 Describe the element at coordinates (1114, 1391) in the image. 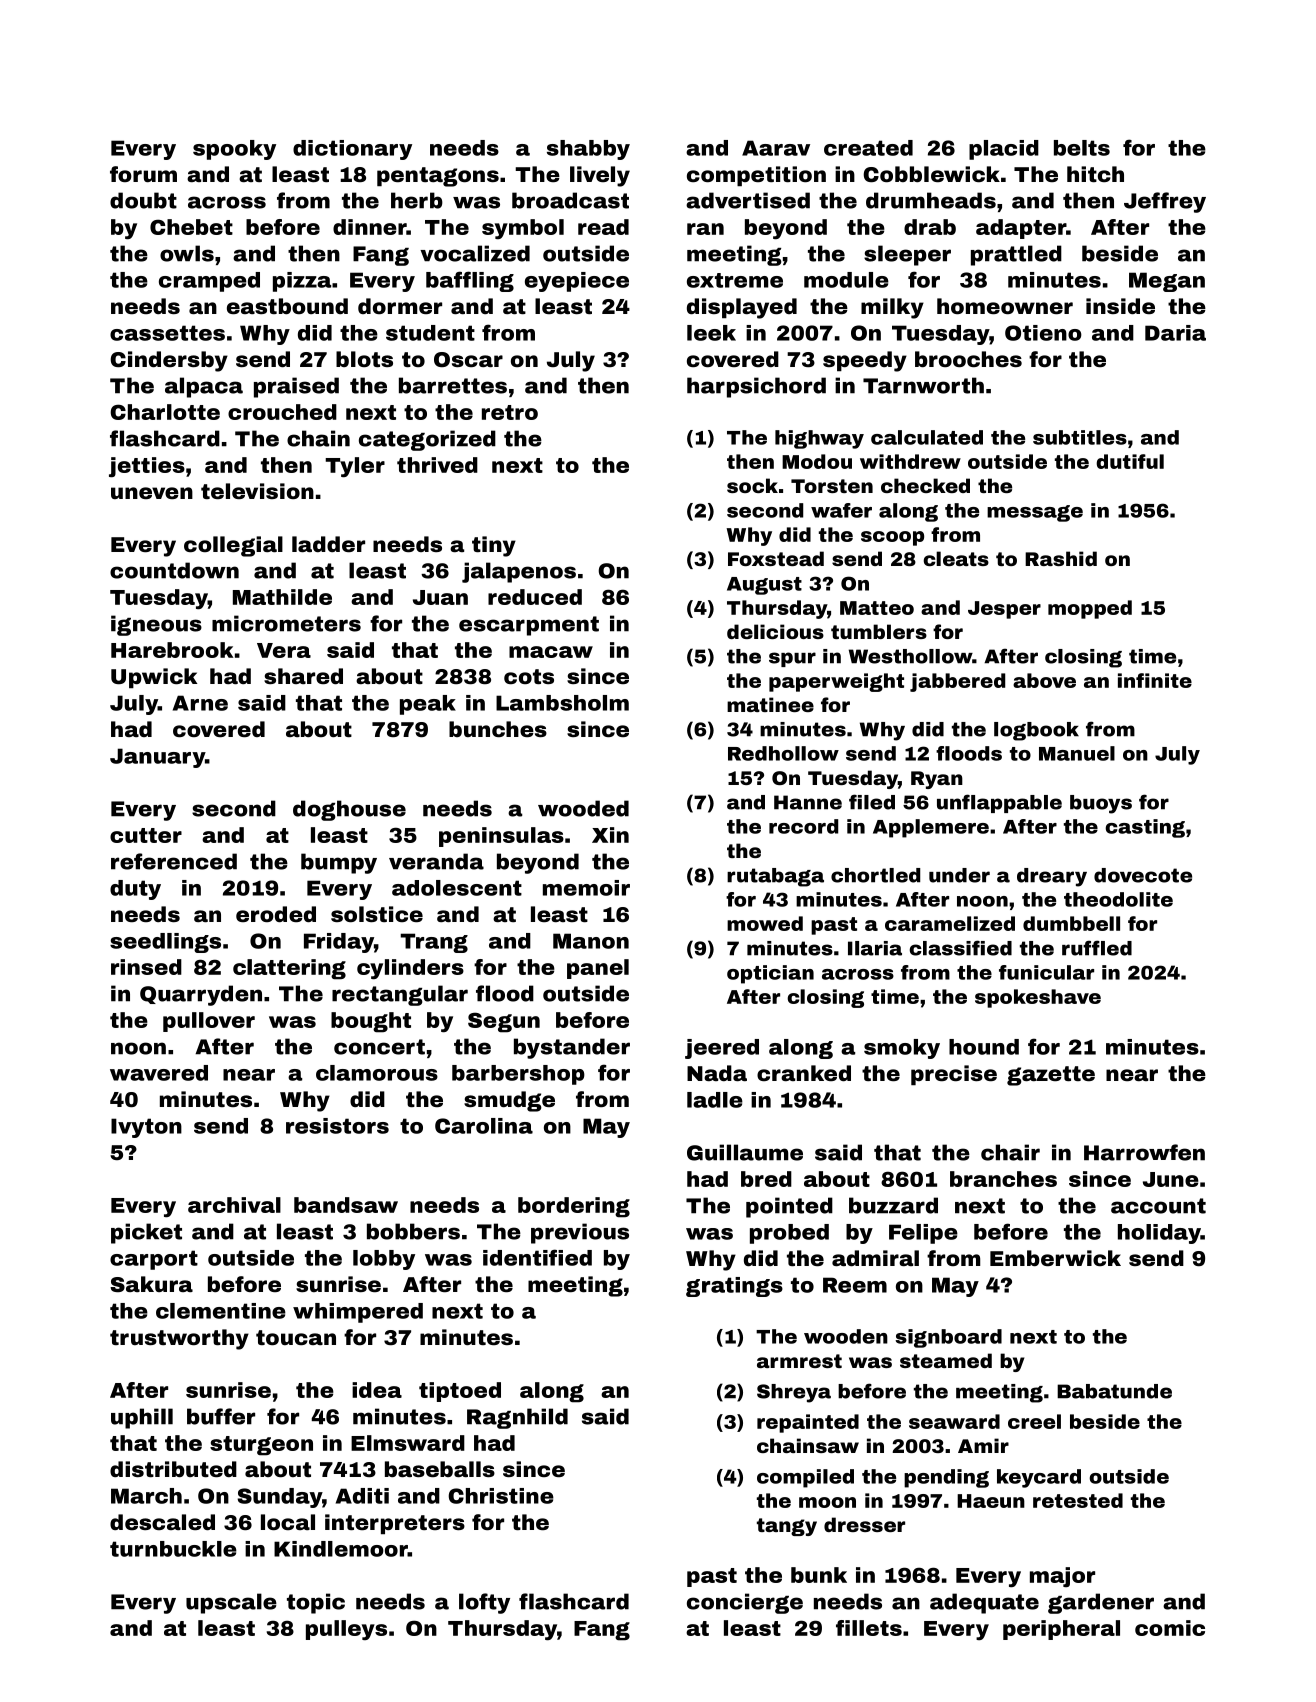

I see `Babatunde` at that location.
